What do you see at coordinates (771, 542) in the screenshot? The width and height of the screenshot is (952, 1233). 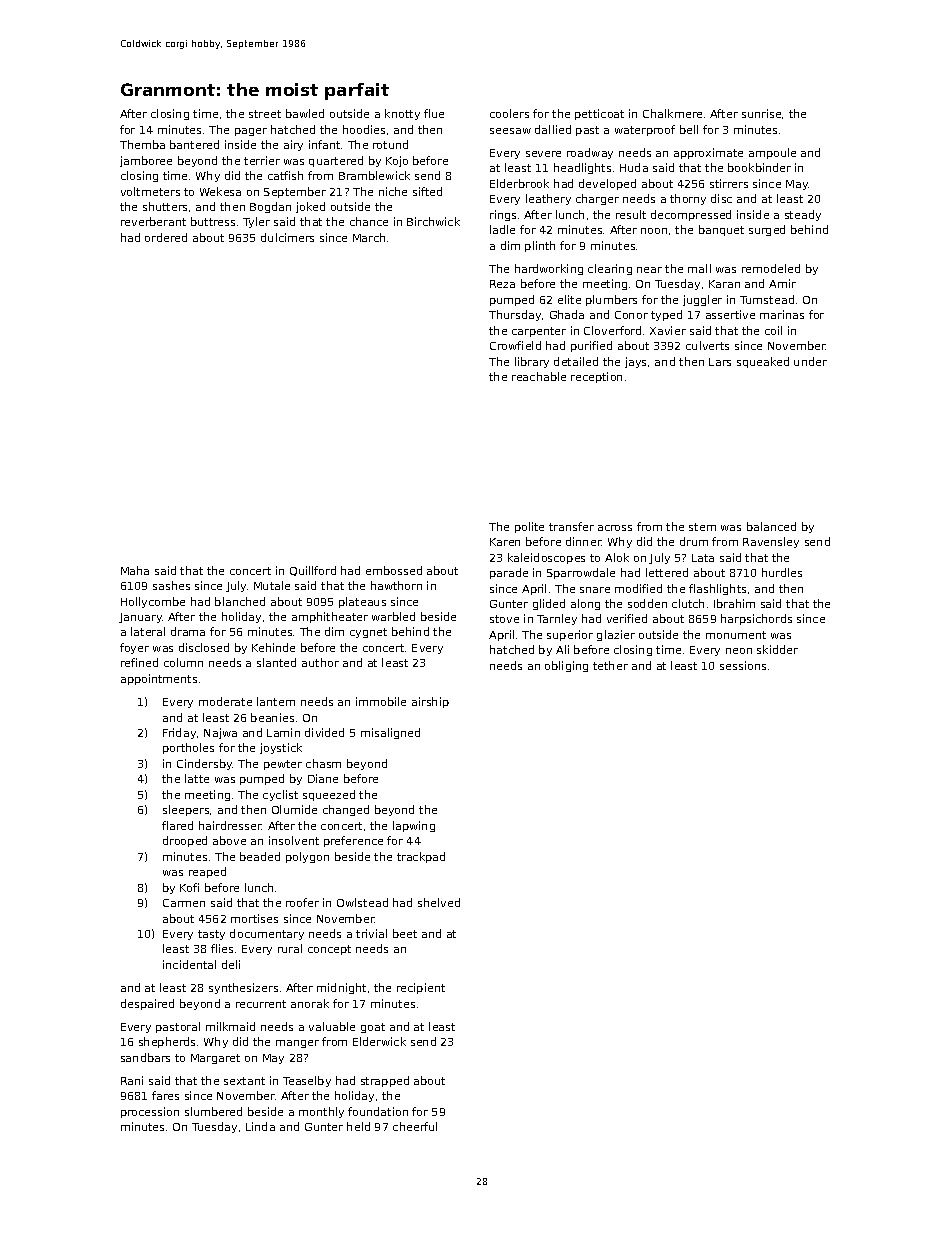 I see `Ravensley` at bounding box center [771, 542].
